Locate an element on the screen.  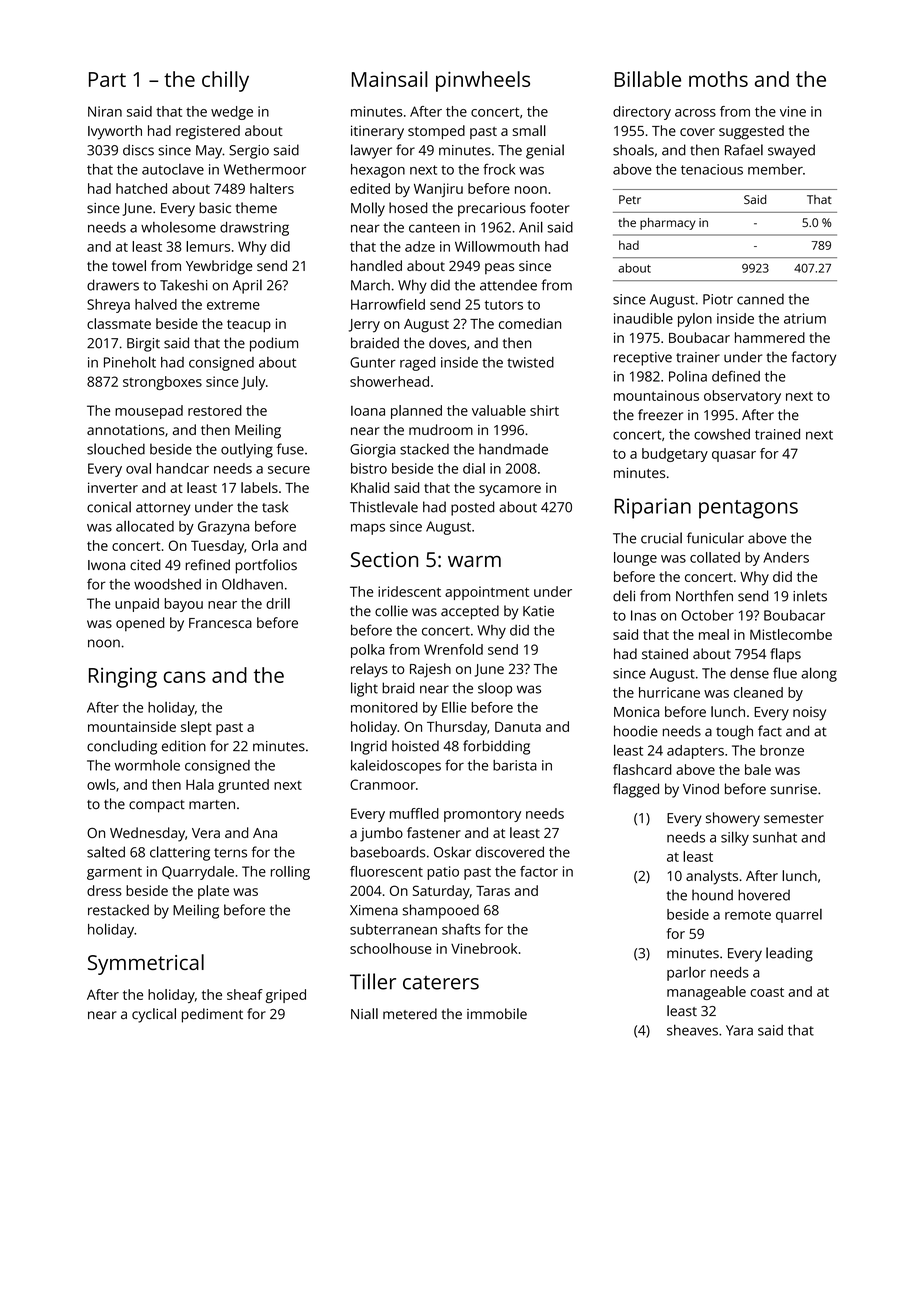
shampooed is located at coordinates (441, 911).
